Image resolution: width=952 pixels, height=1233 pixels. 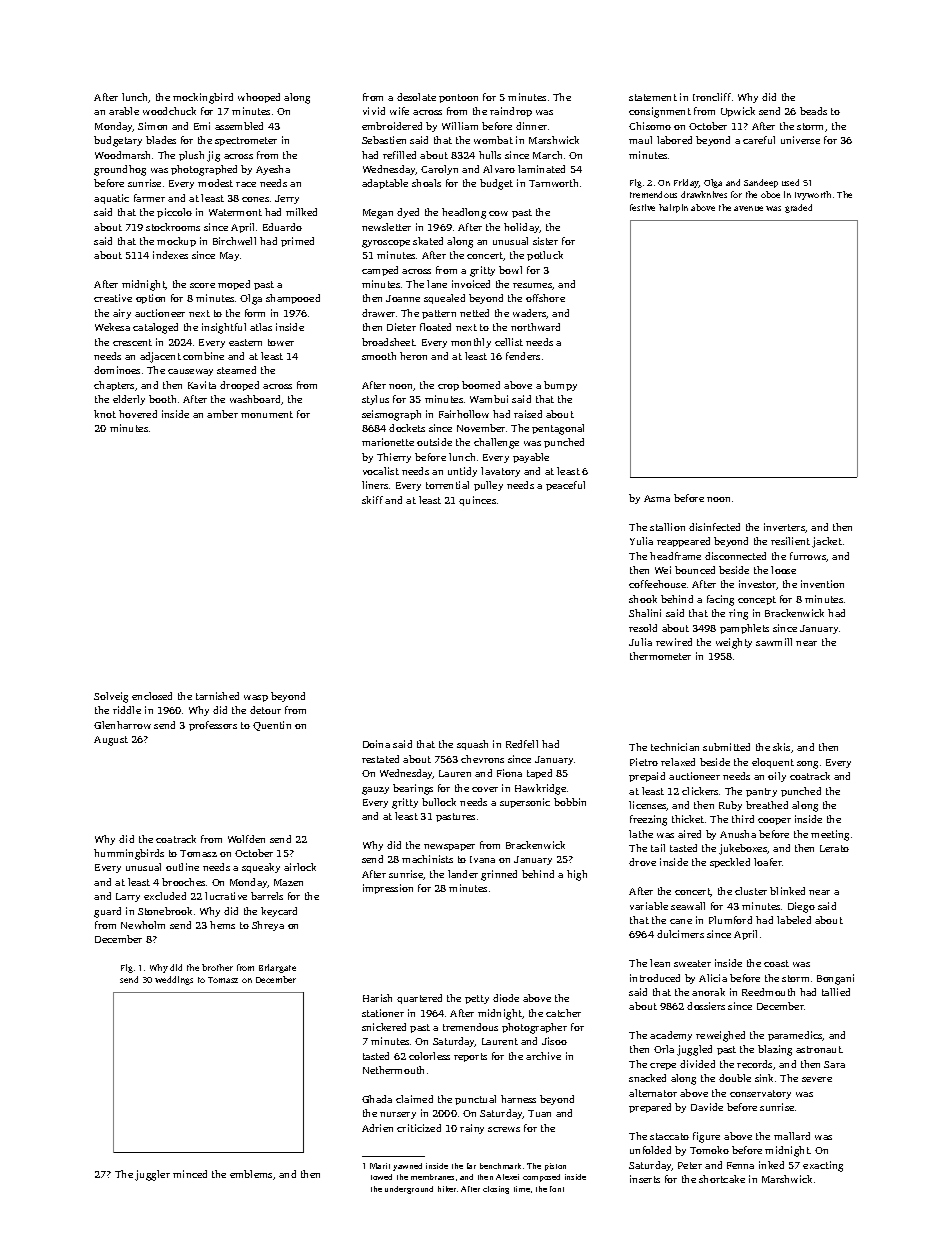 I want to click on stockrooms, so click(x=173, y=227).
